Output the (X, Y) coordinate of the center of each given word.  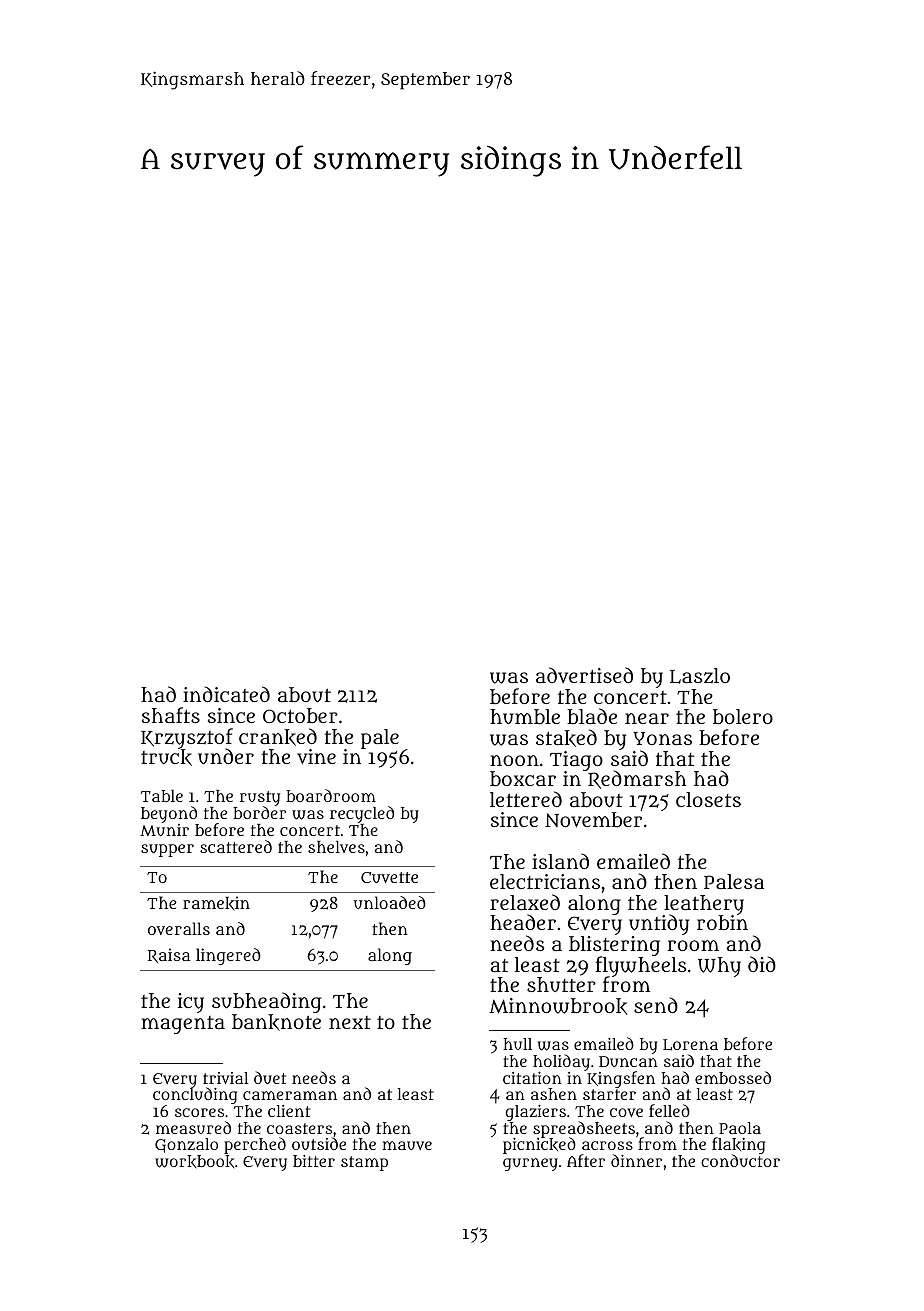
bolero (743, 716)
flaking (739, 1146)
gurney (530, 1164)
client (289, 1111)
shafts (171, 715)
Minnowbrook (558, 1006)
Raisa (169, 955)
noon (514, 760)
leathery (704, 905)
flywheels (641, 967)
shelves (336, 847)
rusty (260, 799)
